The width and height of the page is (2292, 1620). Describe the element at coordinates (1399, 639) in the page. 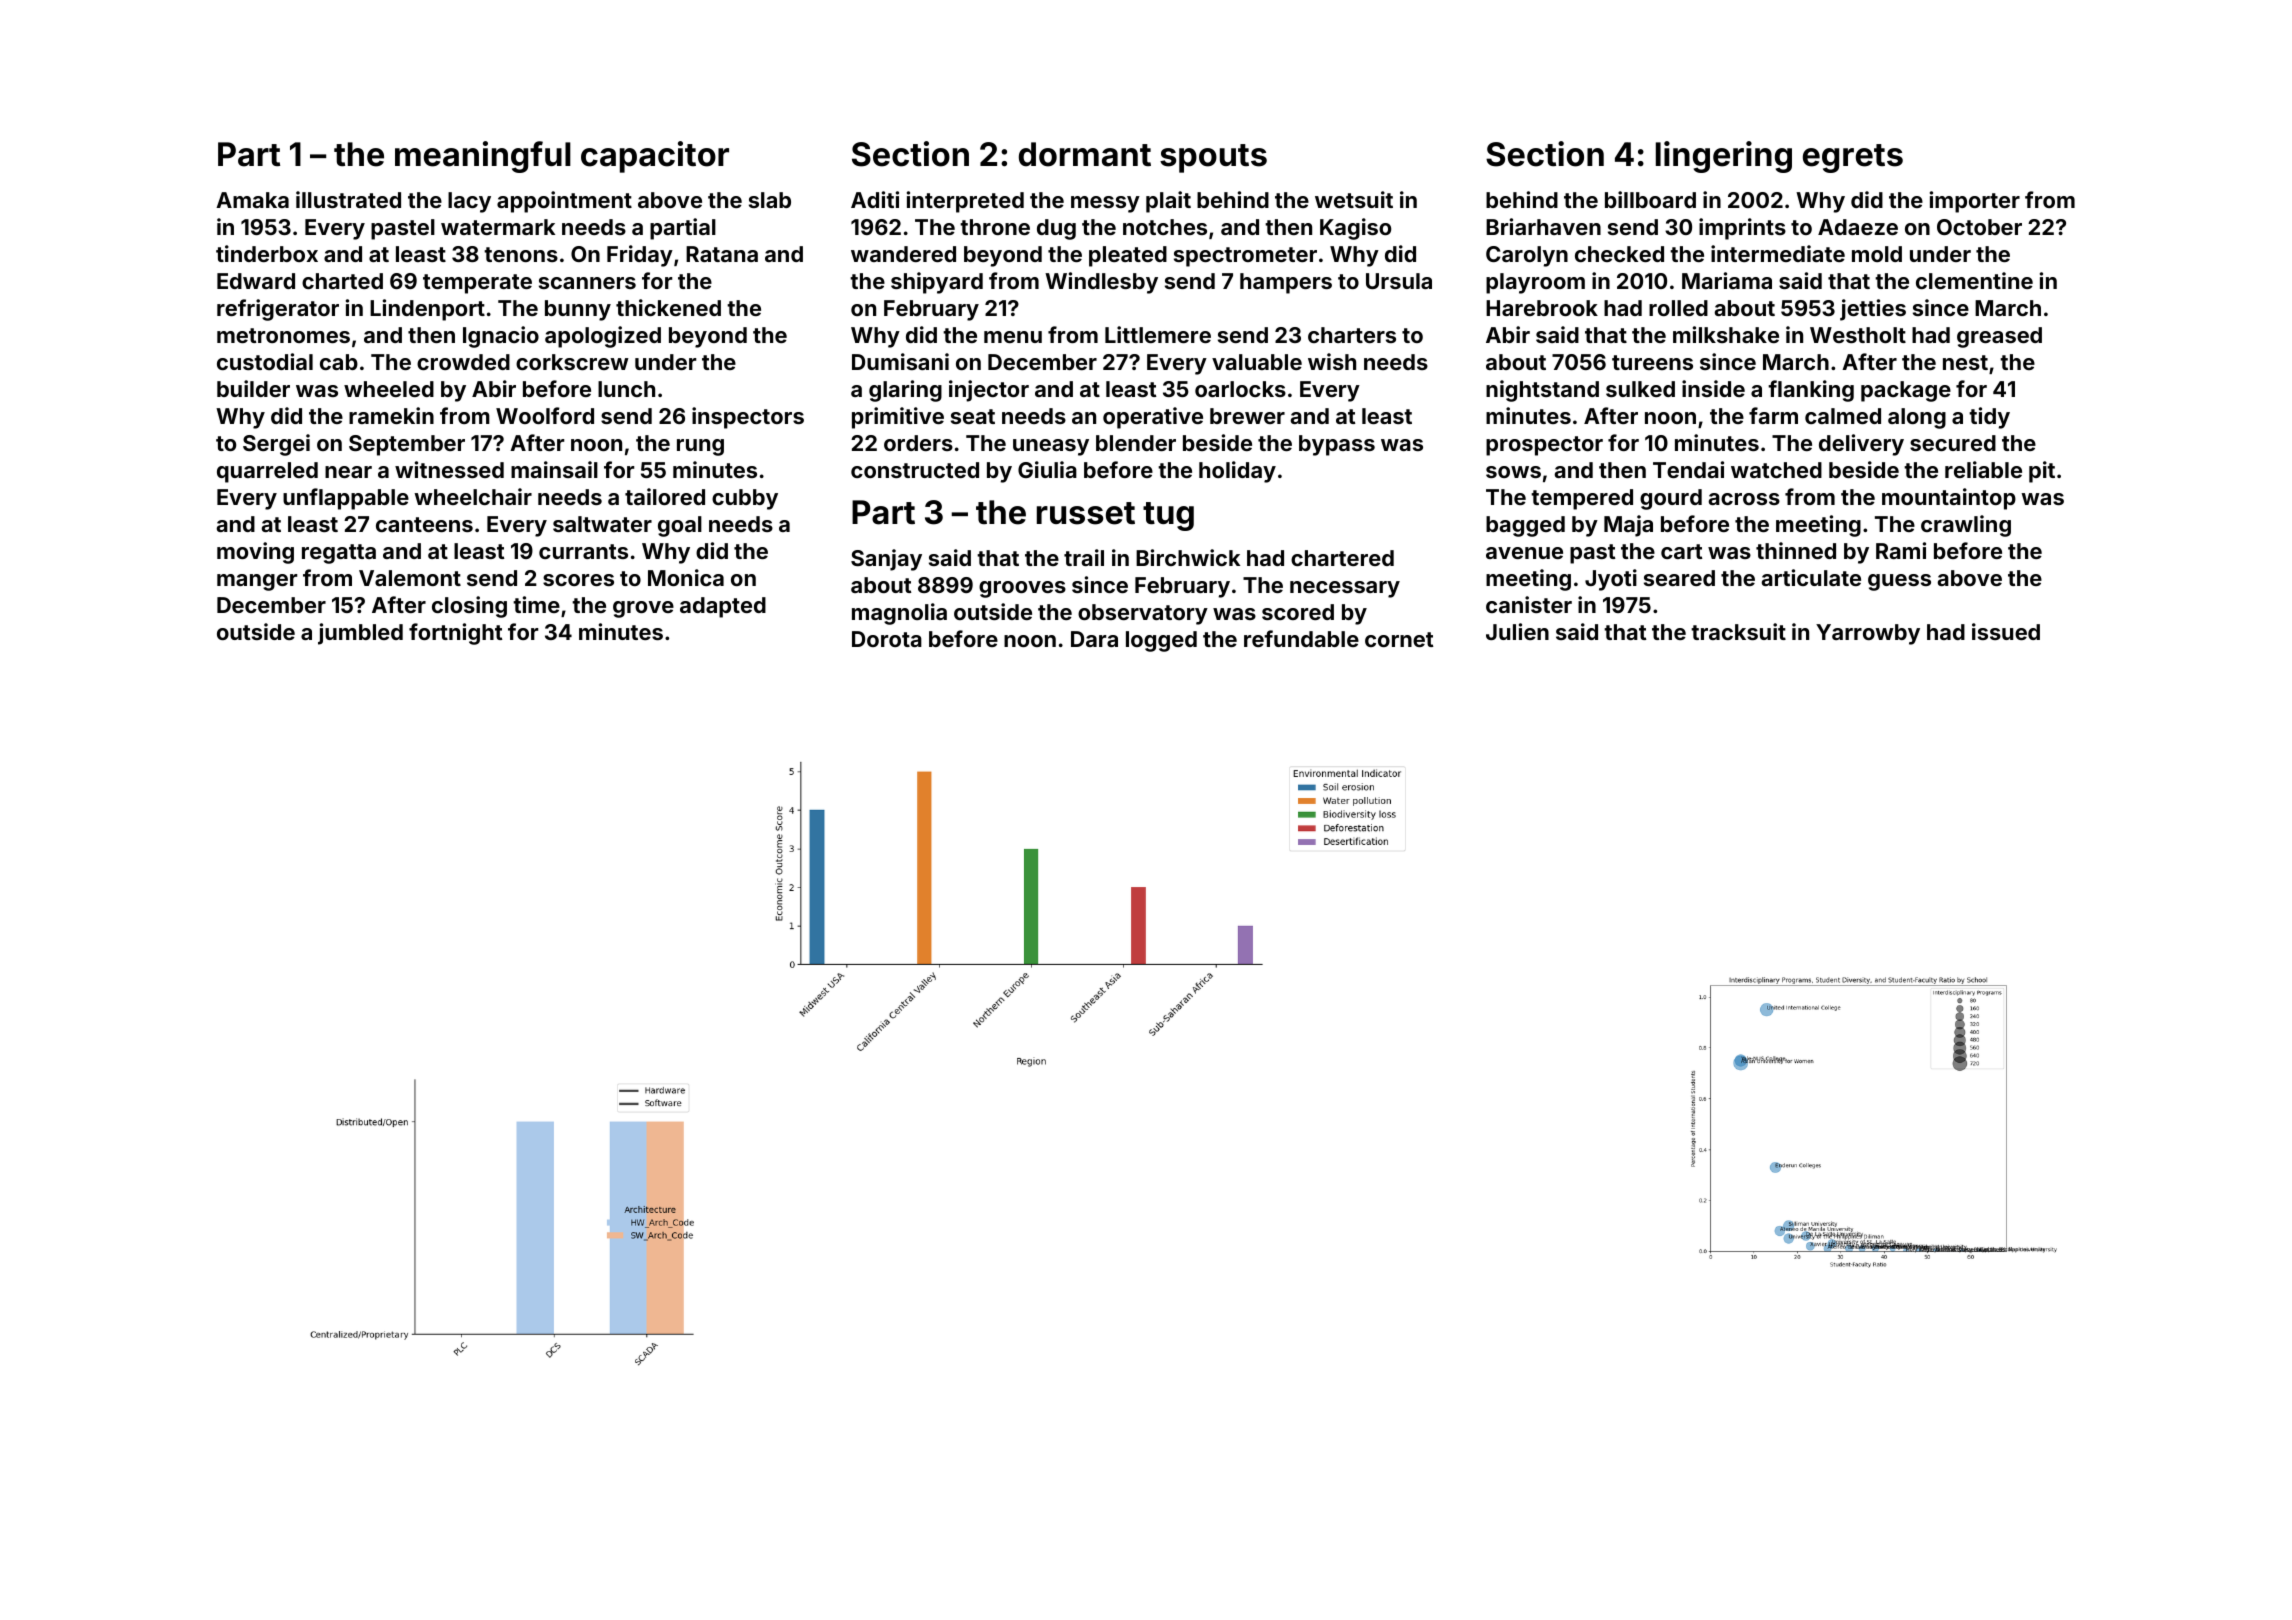

I see `cornet` at that location.
